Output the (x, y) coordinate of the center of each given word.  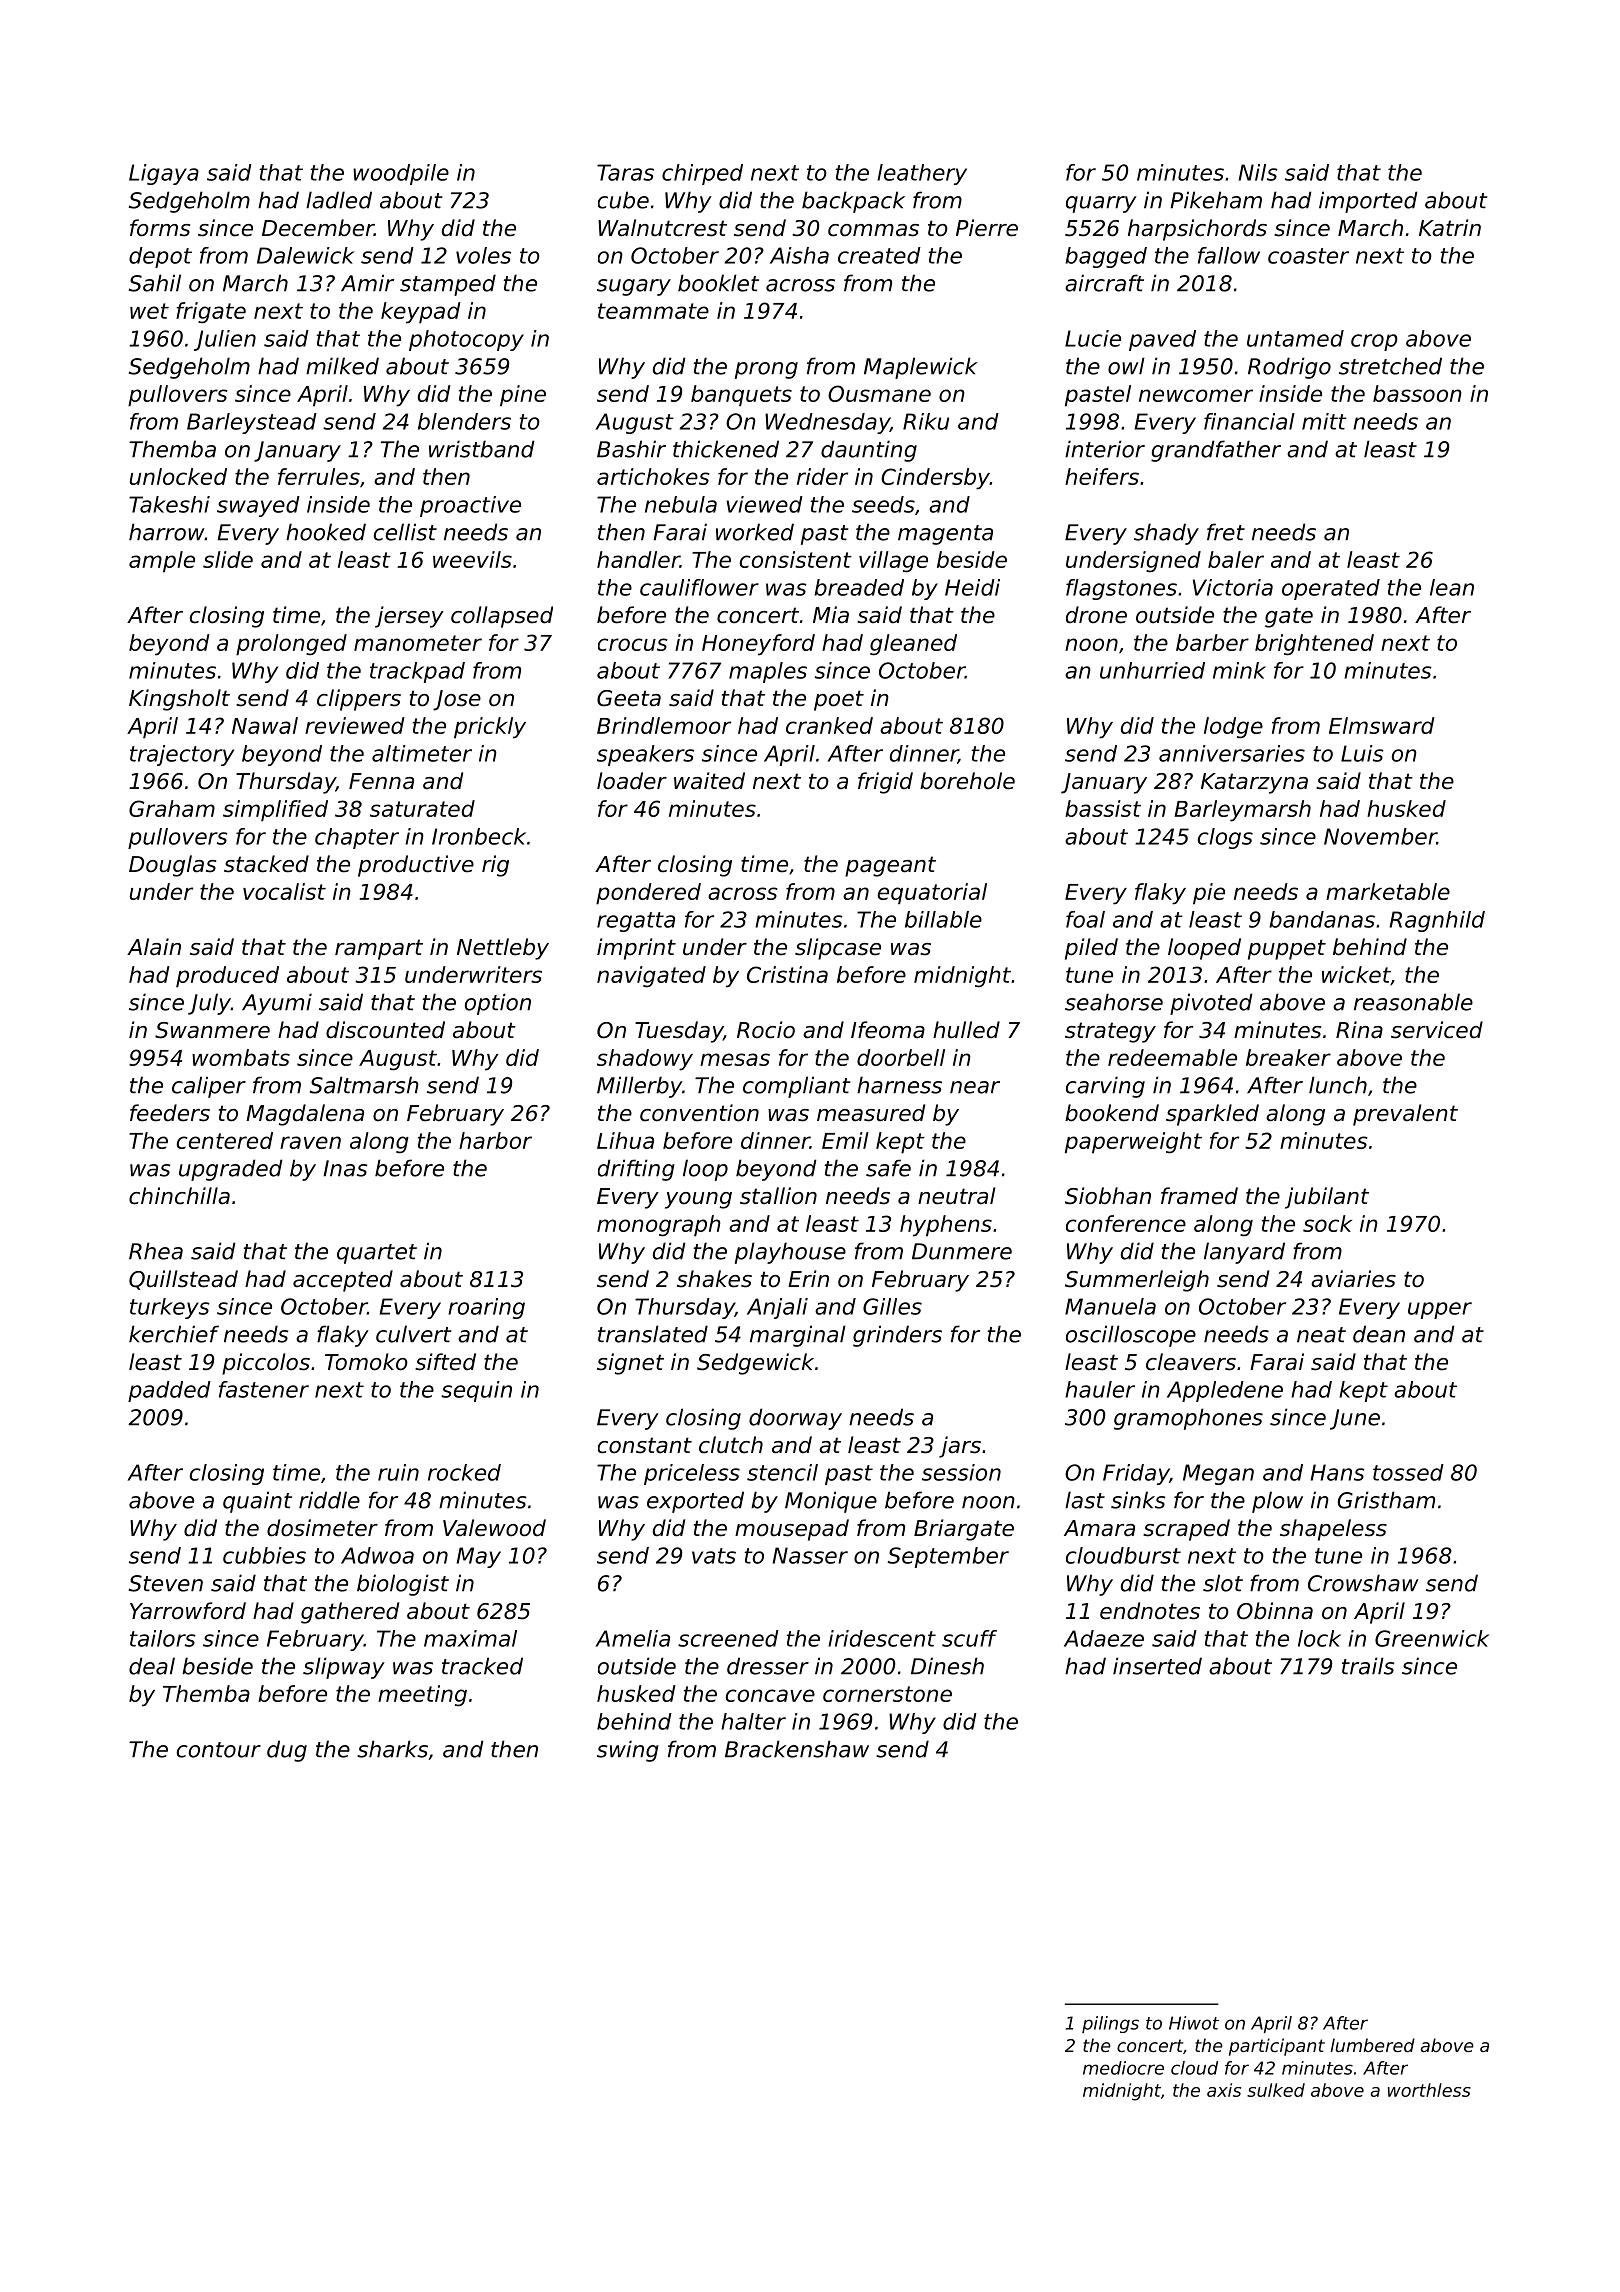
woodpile (401, 174)
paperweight (1133, 1143)
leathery (922, 174)
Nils (1258, 172)
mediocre (1123, 2068)
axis (1224, 2090)
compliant (797, 1087)
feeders (170, 1113)
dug (287, 1751)
